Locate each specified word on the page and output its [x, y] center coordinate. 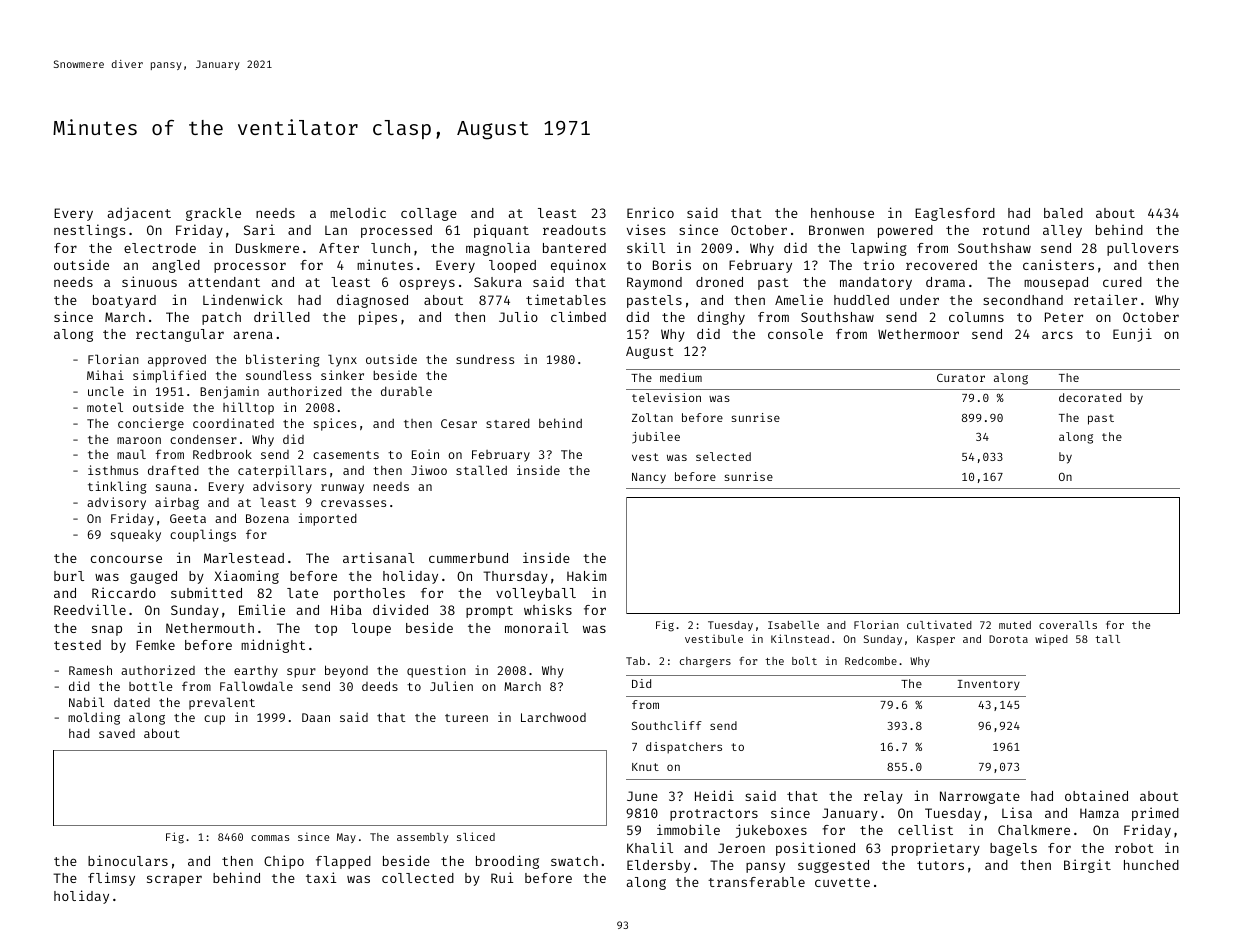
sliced [476, 836]
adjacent [139, 214]
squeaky [136, 536]
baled [1063, 213]
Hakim [586, 575]
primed [1155, 814]
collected [418, 878]
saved [117, 733]
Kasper [936, 640]
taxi [321, 877]
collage [429, 214]
